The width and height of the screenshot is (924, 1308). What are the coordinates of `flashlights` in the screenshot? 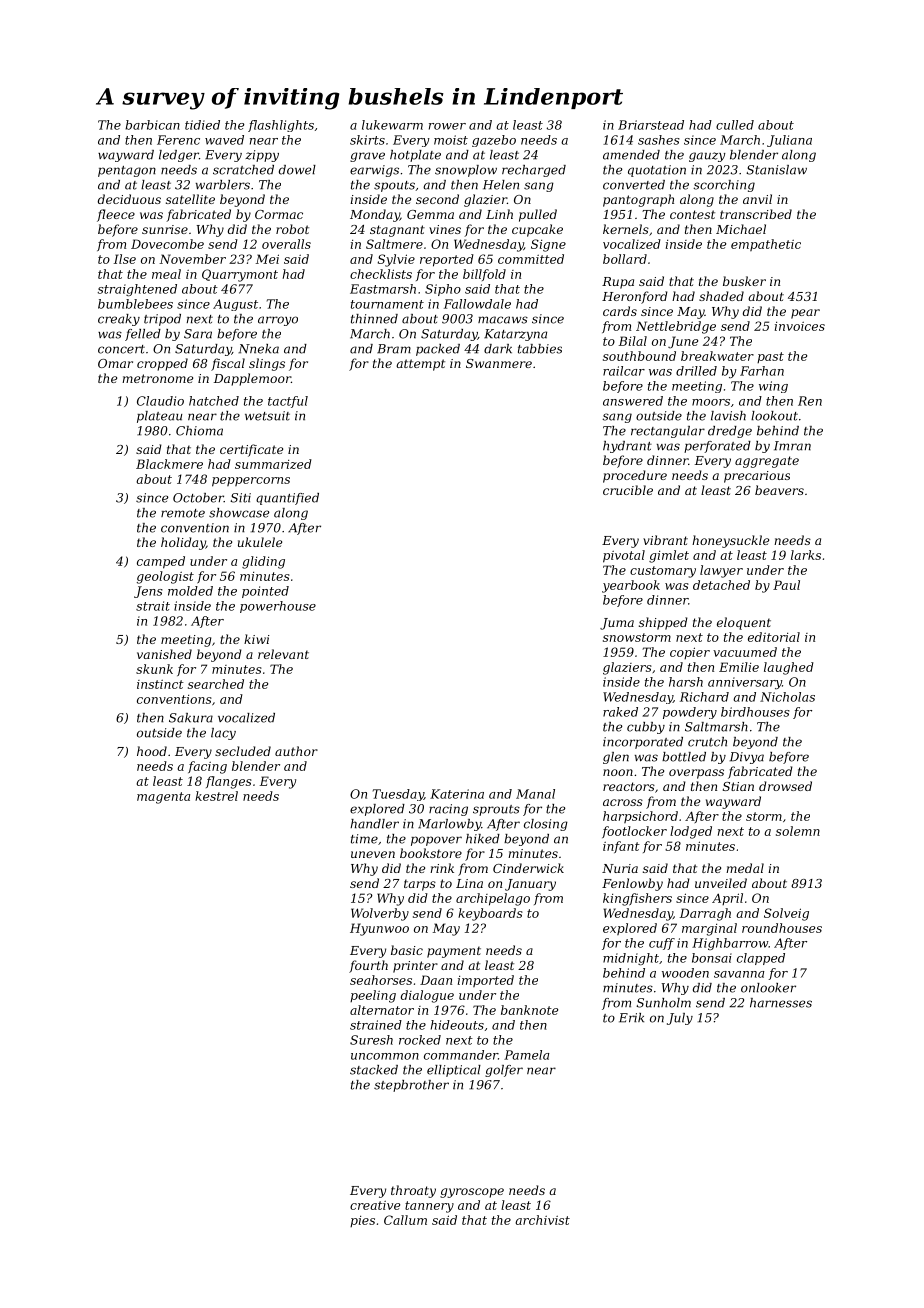 It's located at (281, 126).
